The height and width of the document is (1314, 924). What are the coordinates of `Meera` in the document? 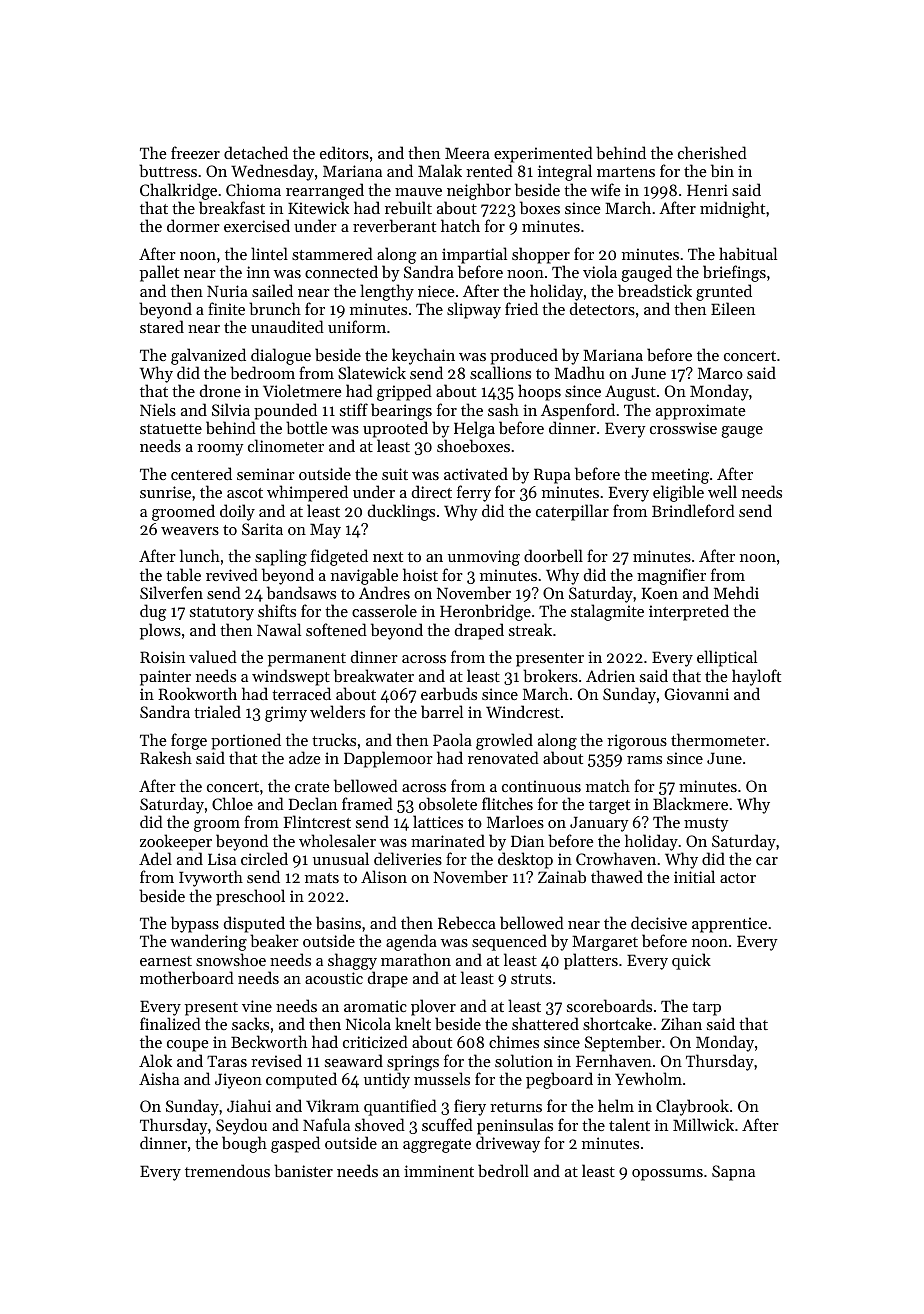 It's located at (467, 153).
